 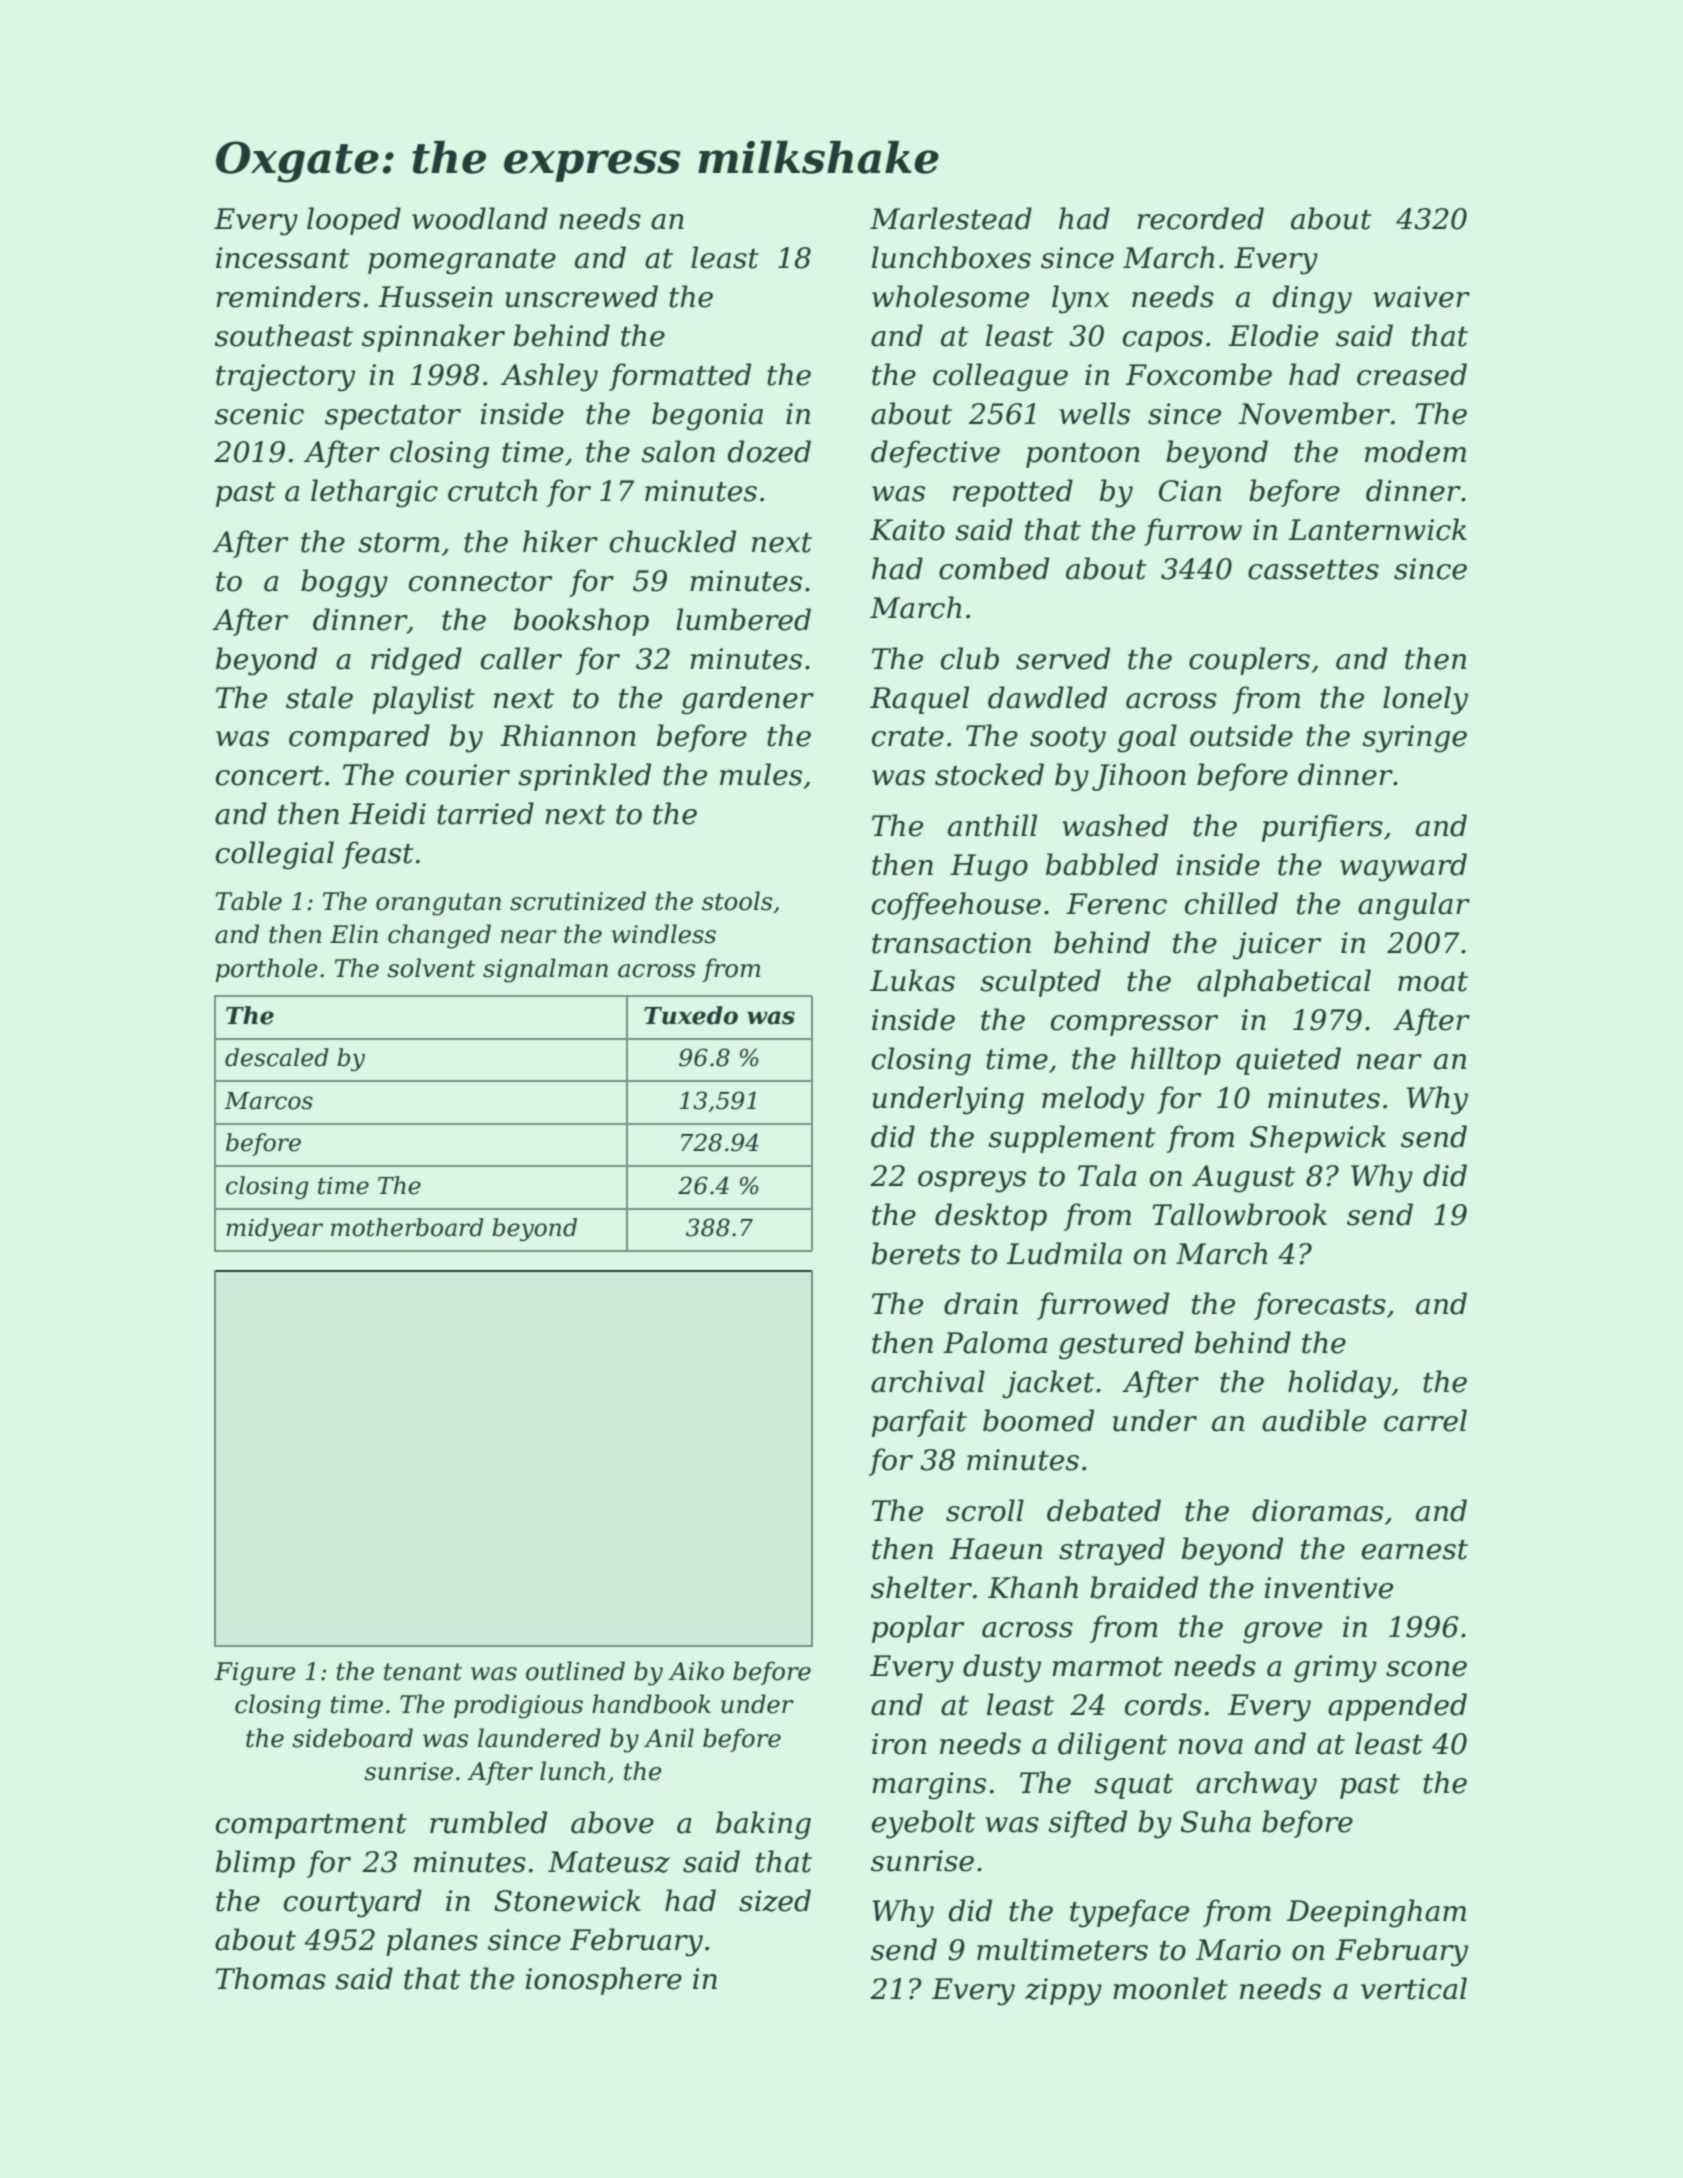 I want to click on Tuxedo, so click(x=691, y=1015).
